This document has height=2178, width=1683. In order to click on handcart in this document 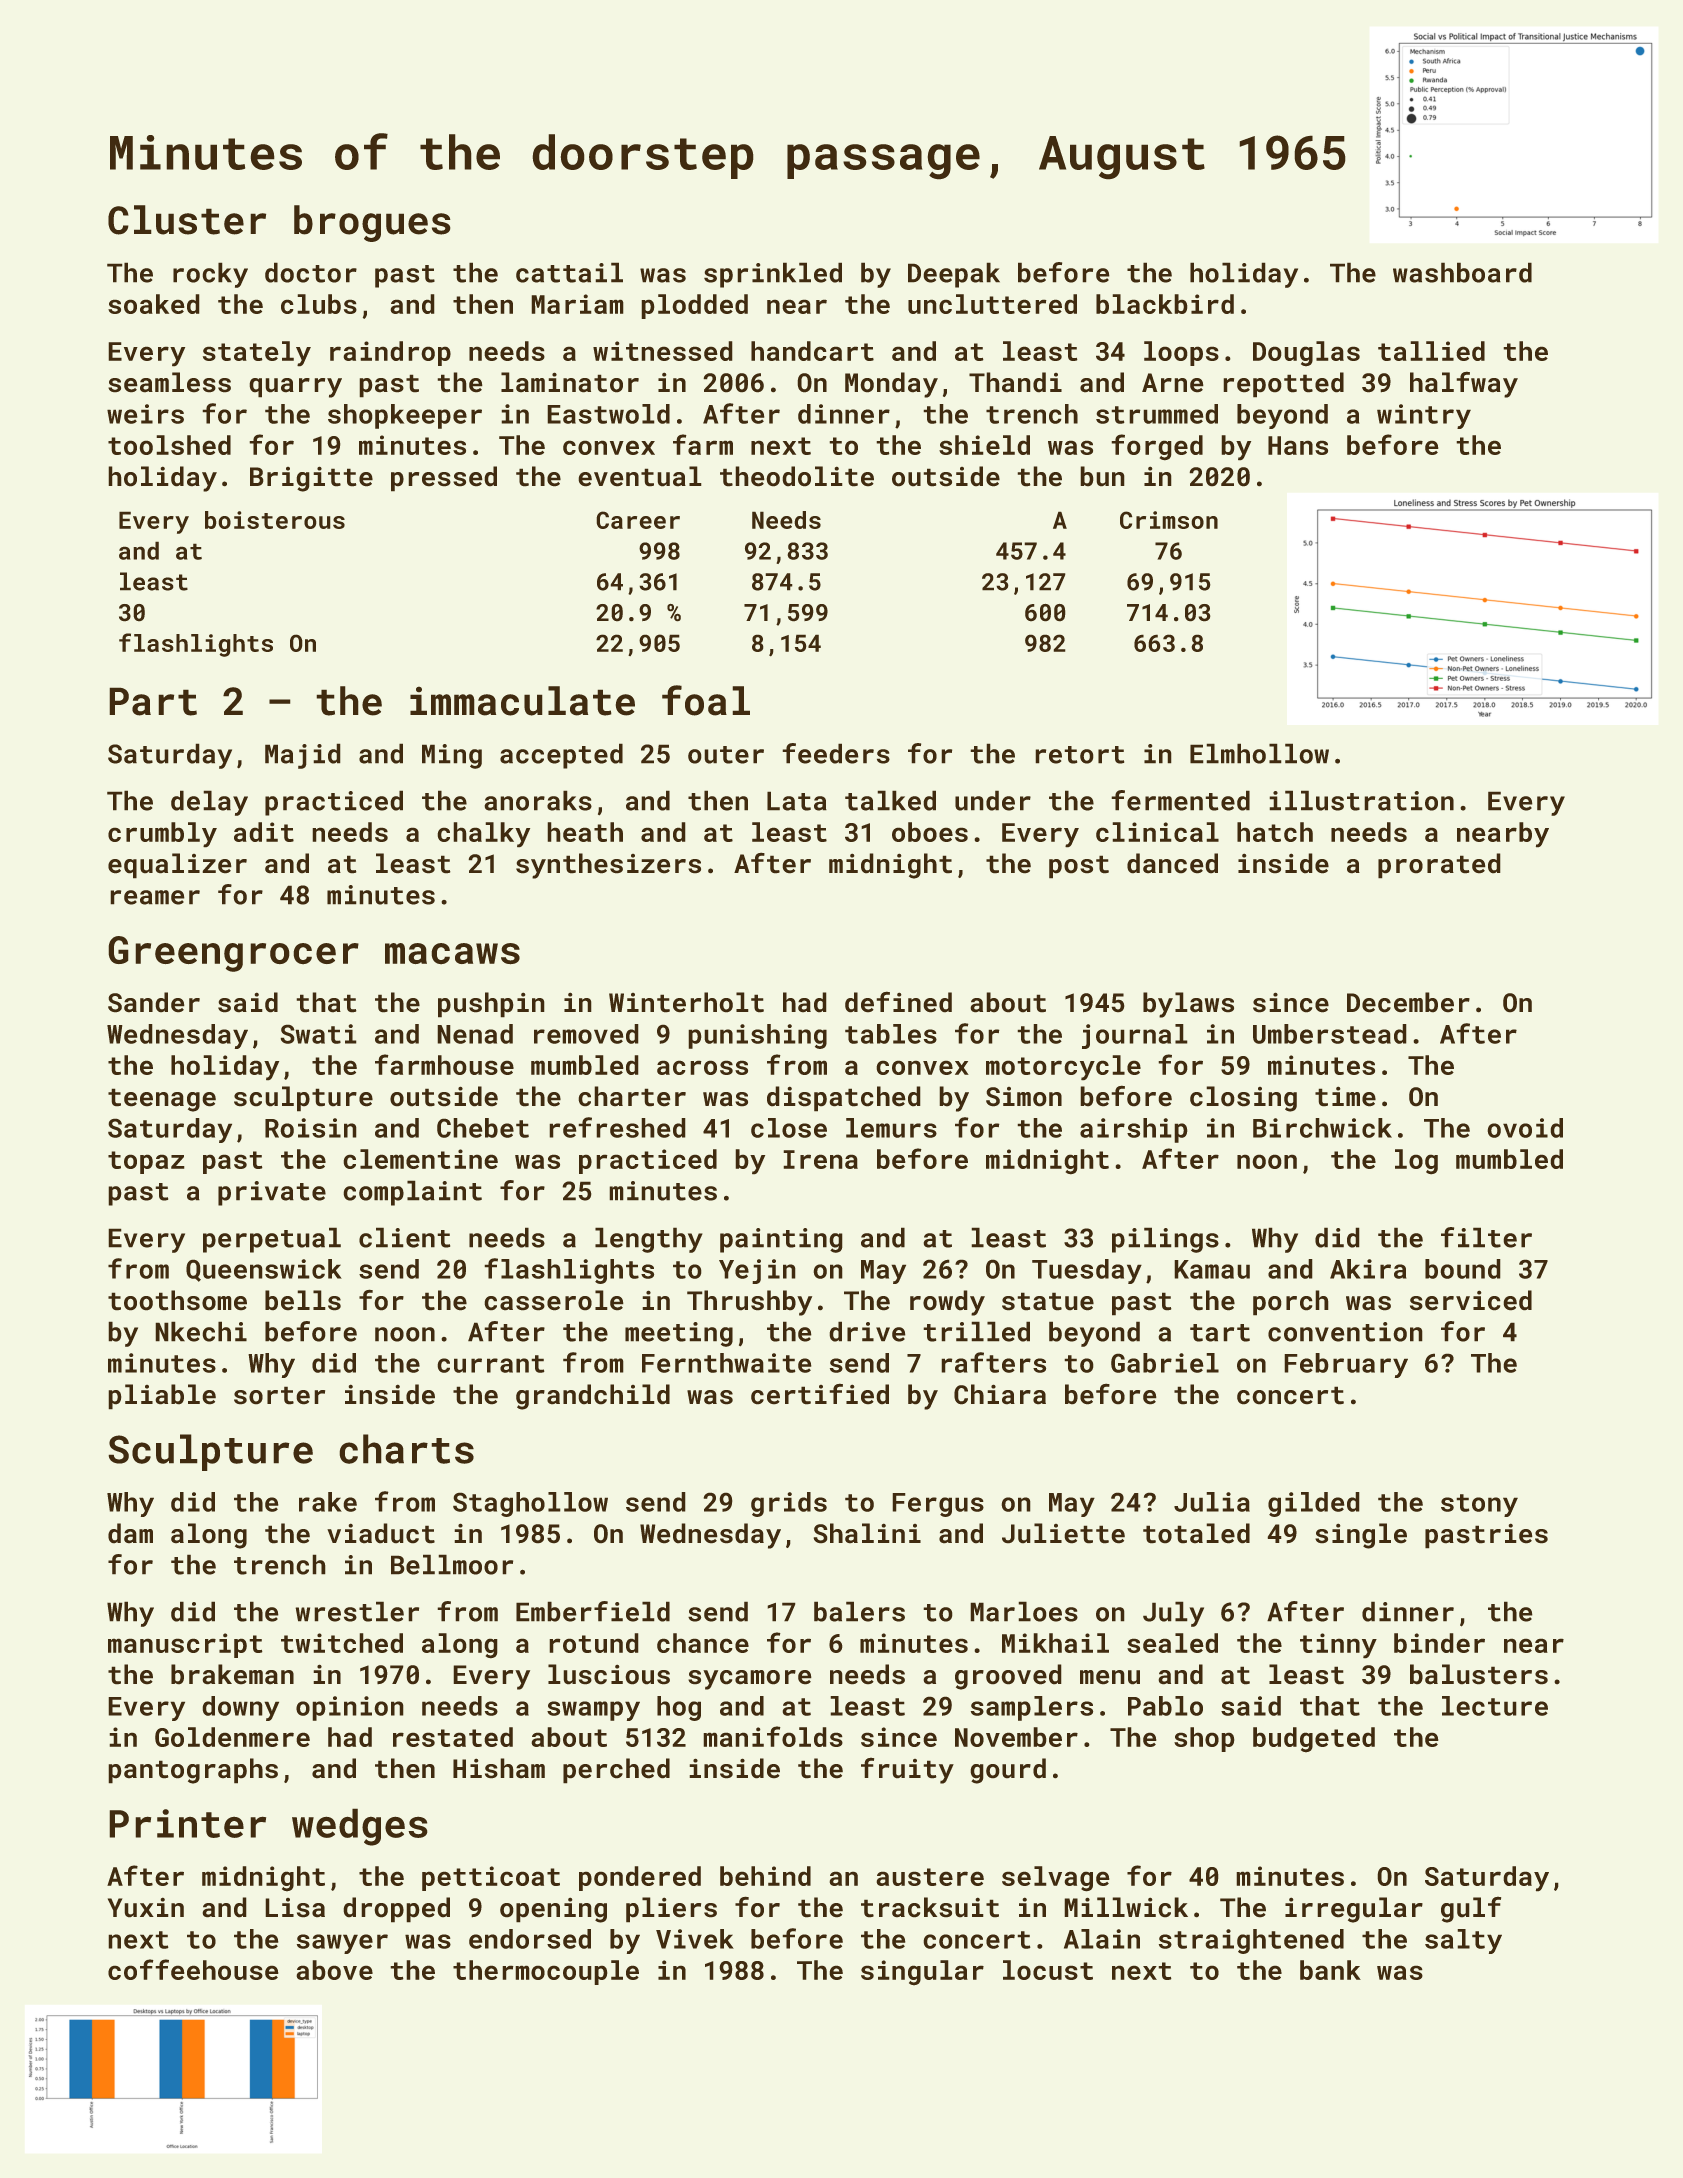, I will do `click(812, 351)`.
